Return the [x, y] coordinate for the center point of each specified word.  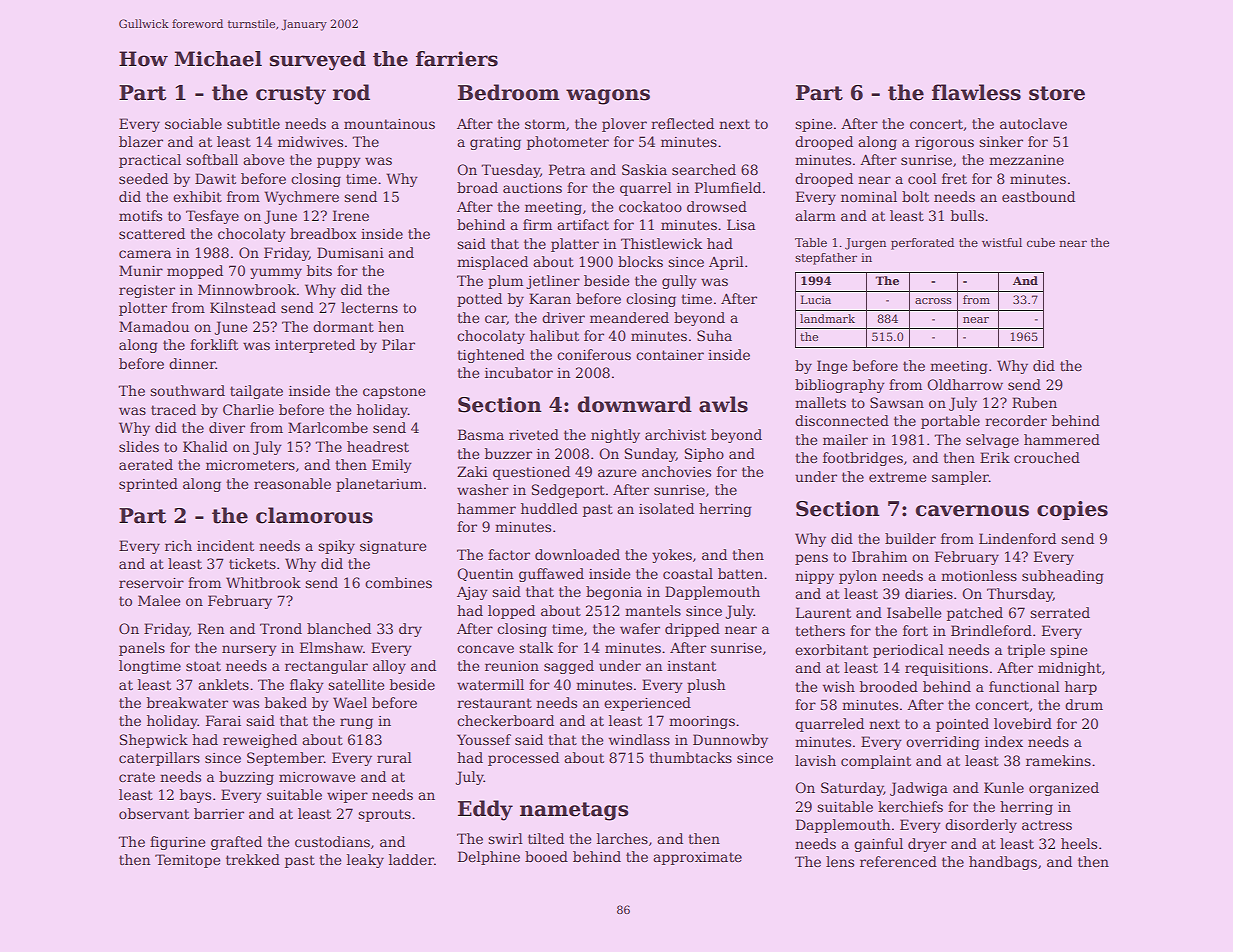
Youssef [484, 739]
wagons [608, 97]
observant [154, 813]
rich [178, 545]
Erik [995, 457]
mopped [195, 272]
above [263, 159]
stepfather [826, 259]
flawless [976, 92]
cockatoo [650, 206]
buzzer [508, 453]
